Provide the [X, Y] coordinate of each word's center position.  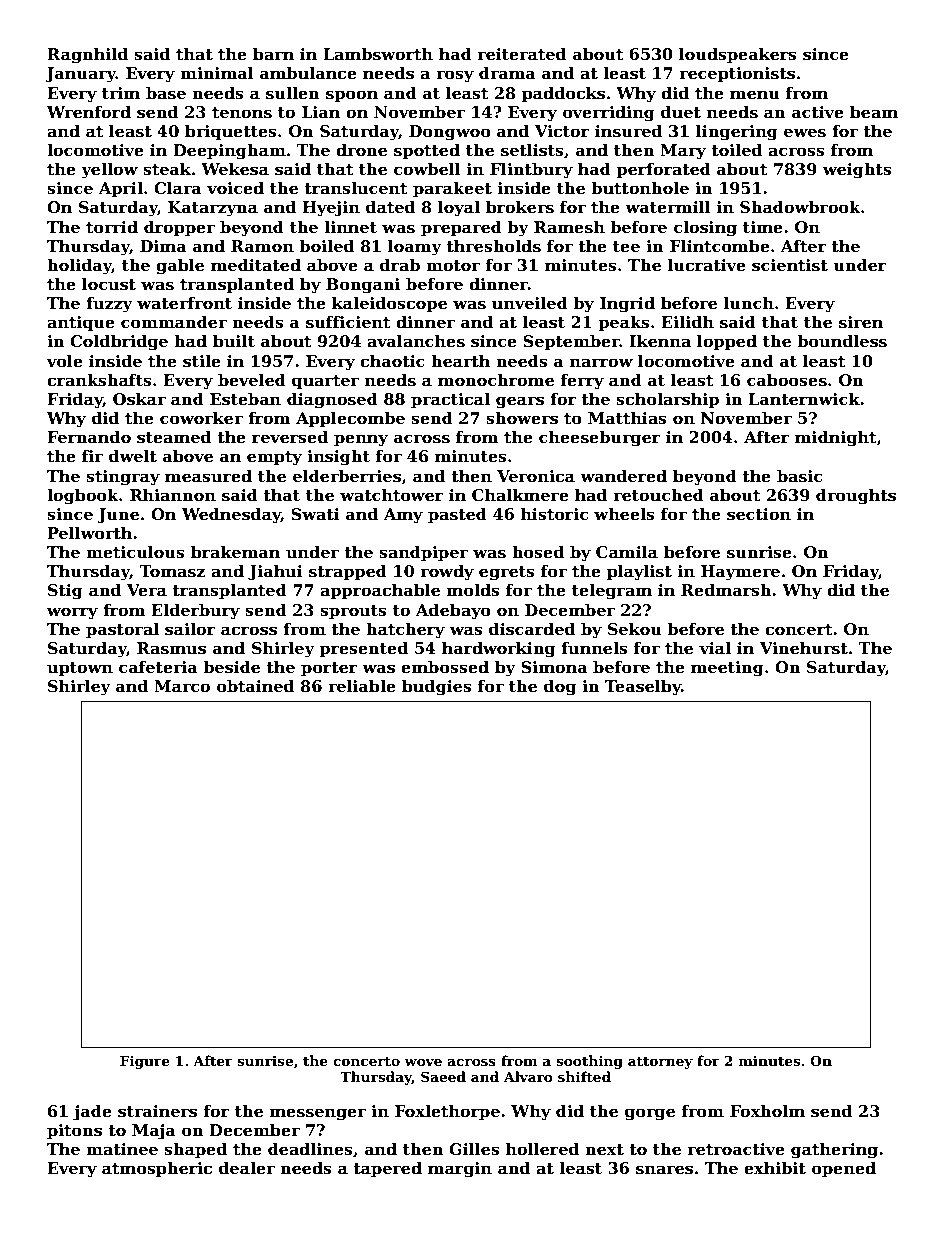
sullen [293, 93]
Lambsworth [378, 54]
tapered [387, 1169]
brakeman [235, 552]
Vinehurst [804, 648]
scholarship [667, 400]
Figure [145, 1062]
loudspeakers [738, 55]
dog [560, 687]
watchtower [392, 495]
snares [664, 1170]
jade [92, 1112]
